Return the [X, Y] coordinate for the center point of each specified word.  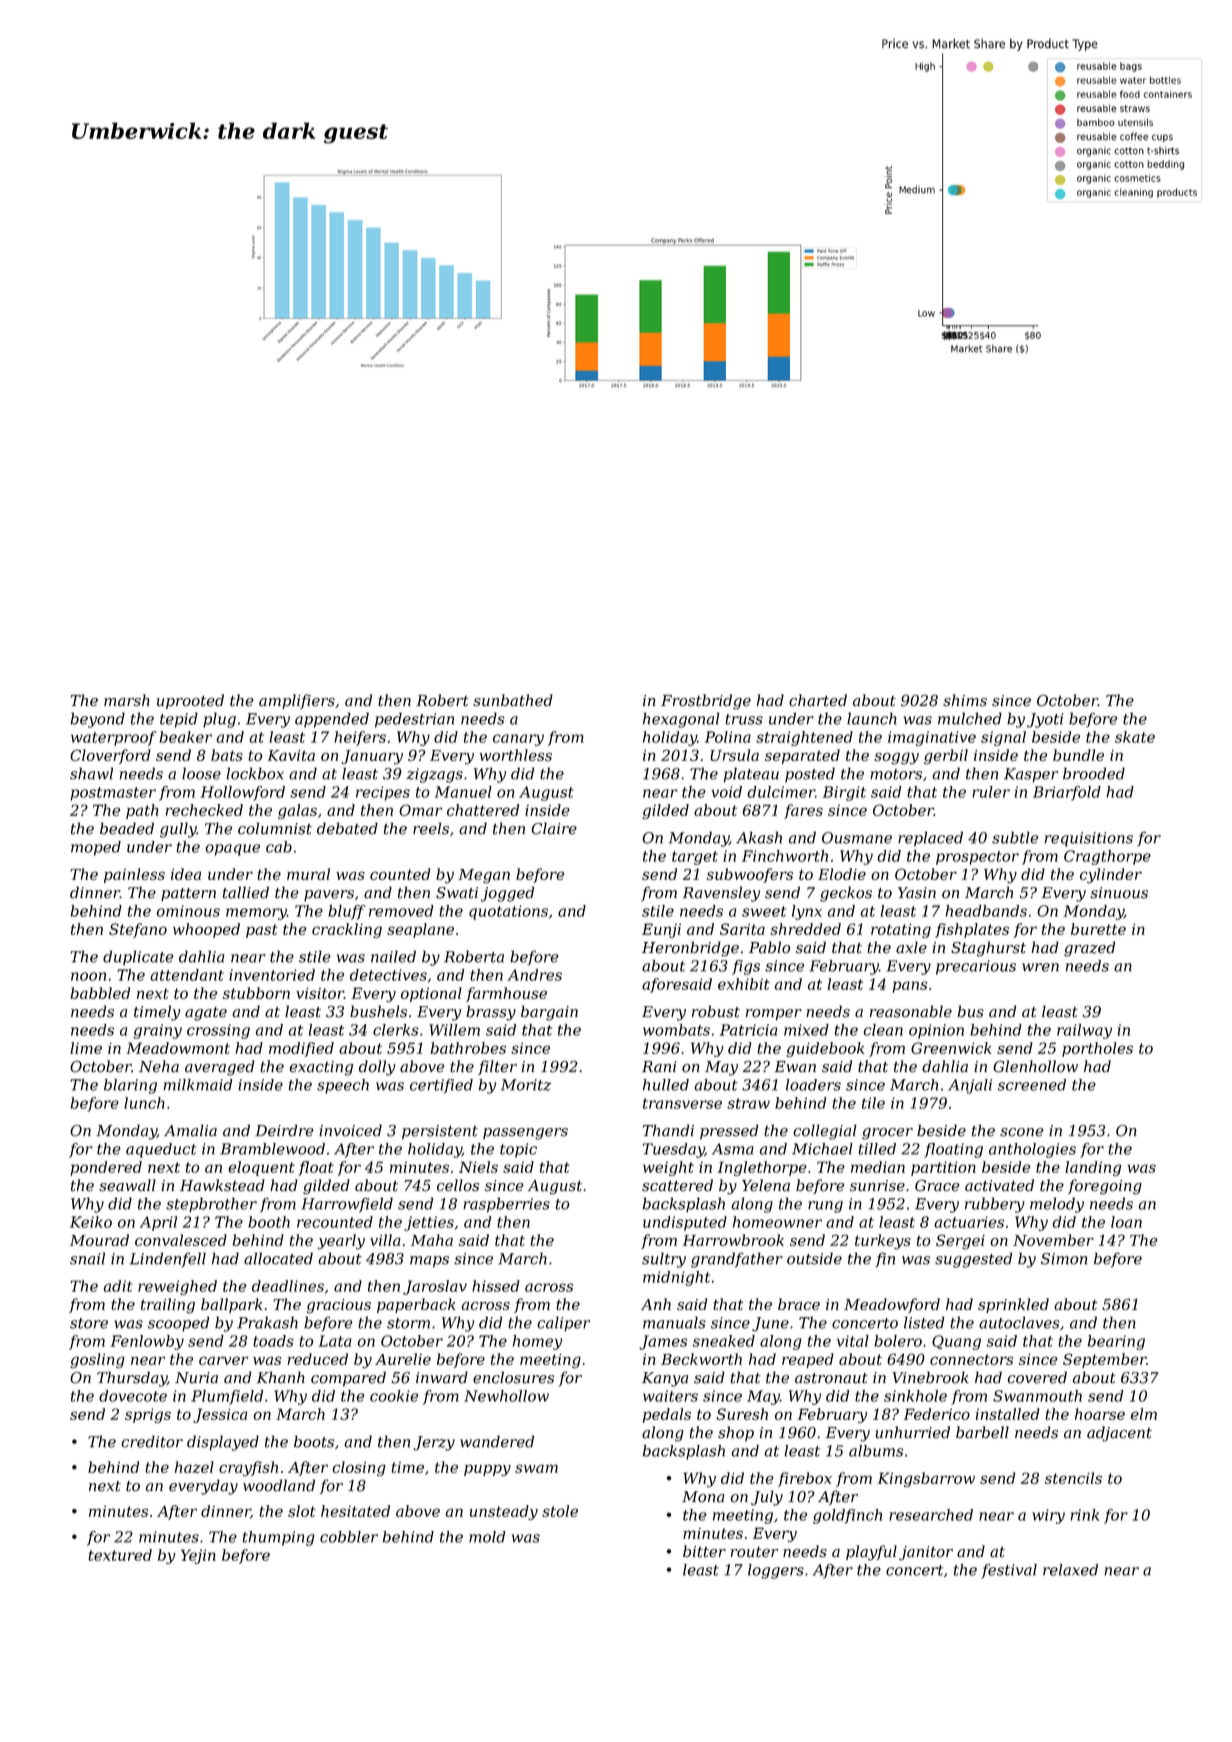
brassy [491, 1013]
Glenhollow [1035, 1066]
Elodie [842, 874]
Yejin [198, 1556]
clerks [396, 1030]
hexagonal [681, 720]
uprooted [190, 701]
